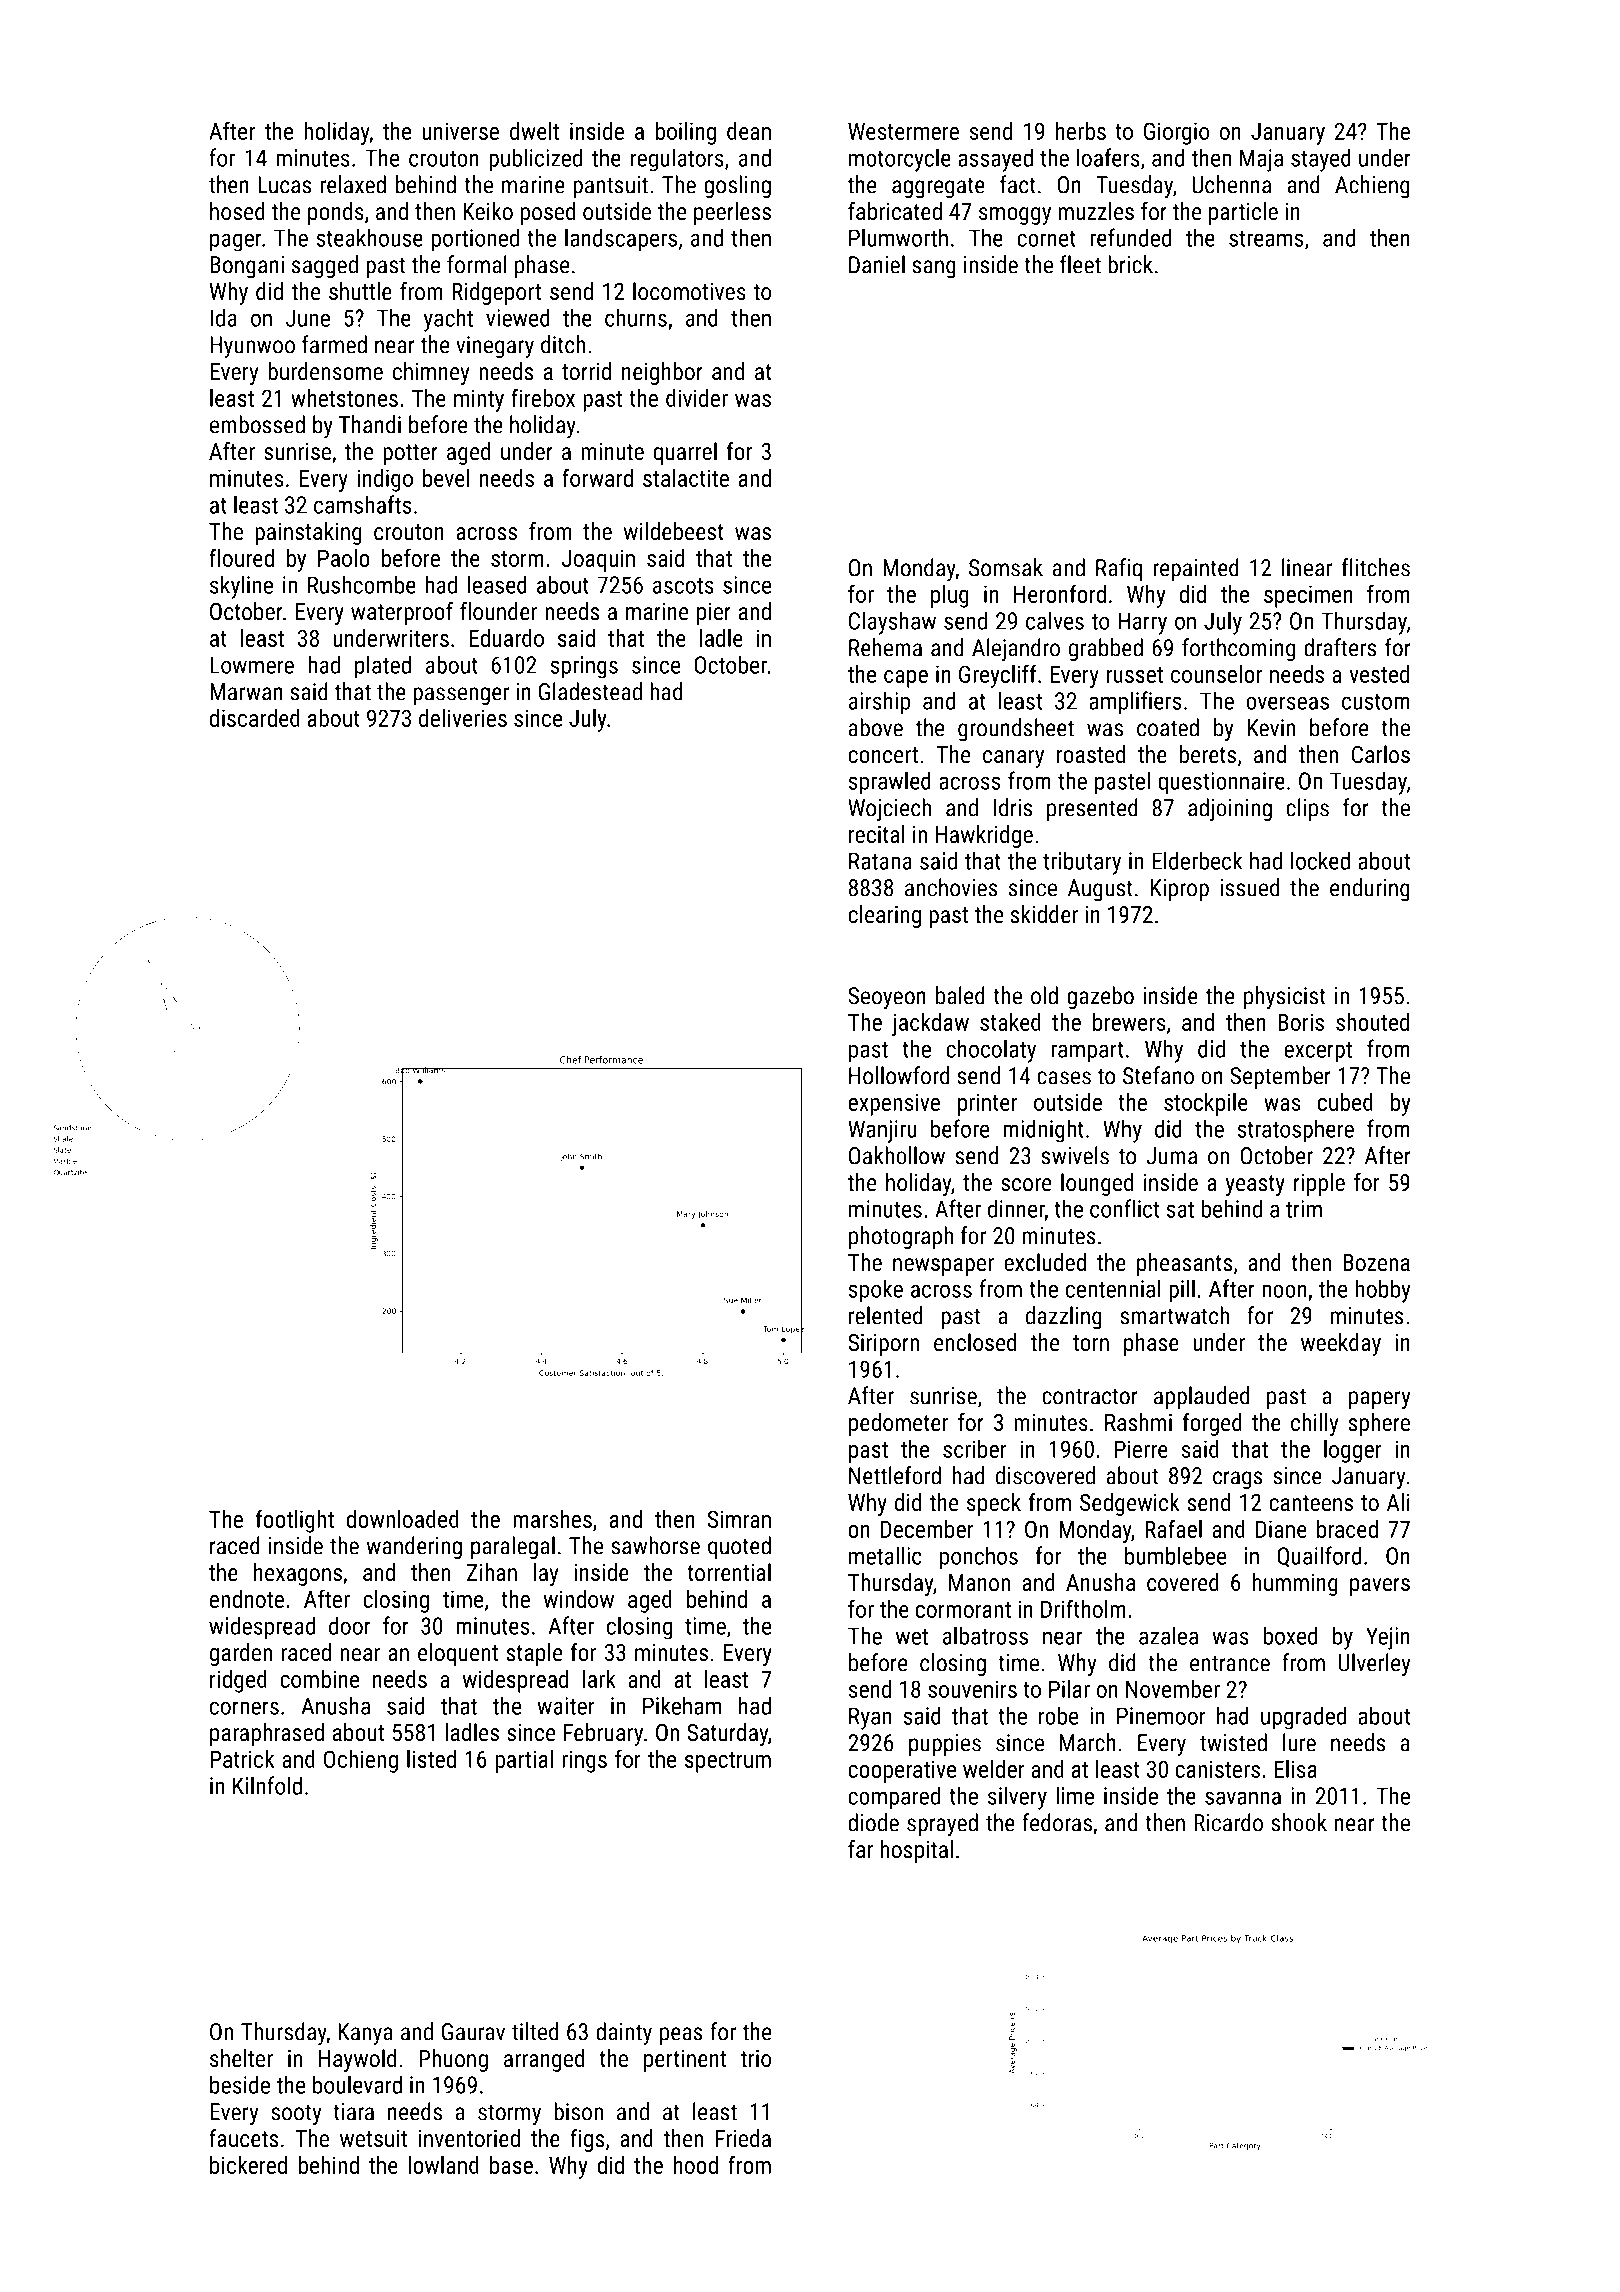 The image size is (1620, 2292). I want to click on Wanjiru, so click(882, 1131).
